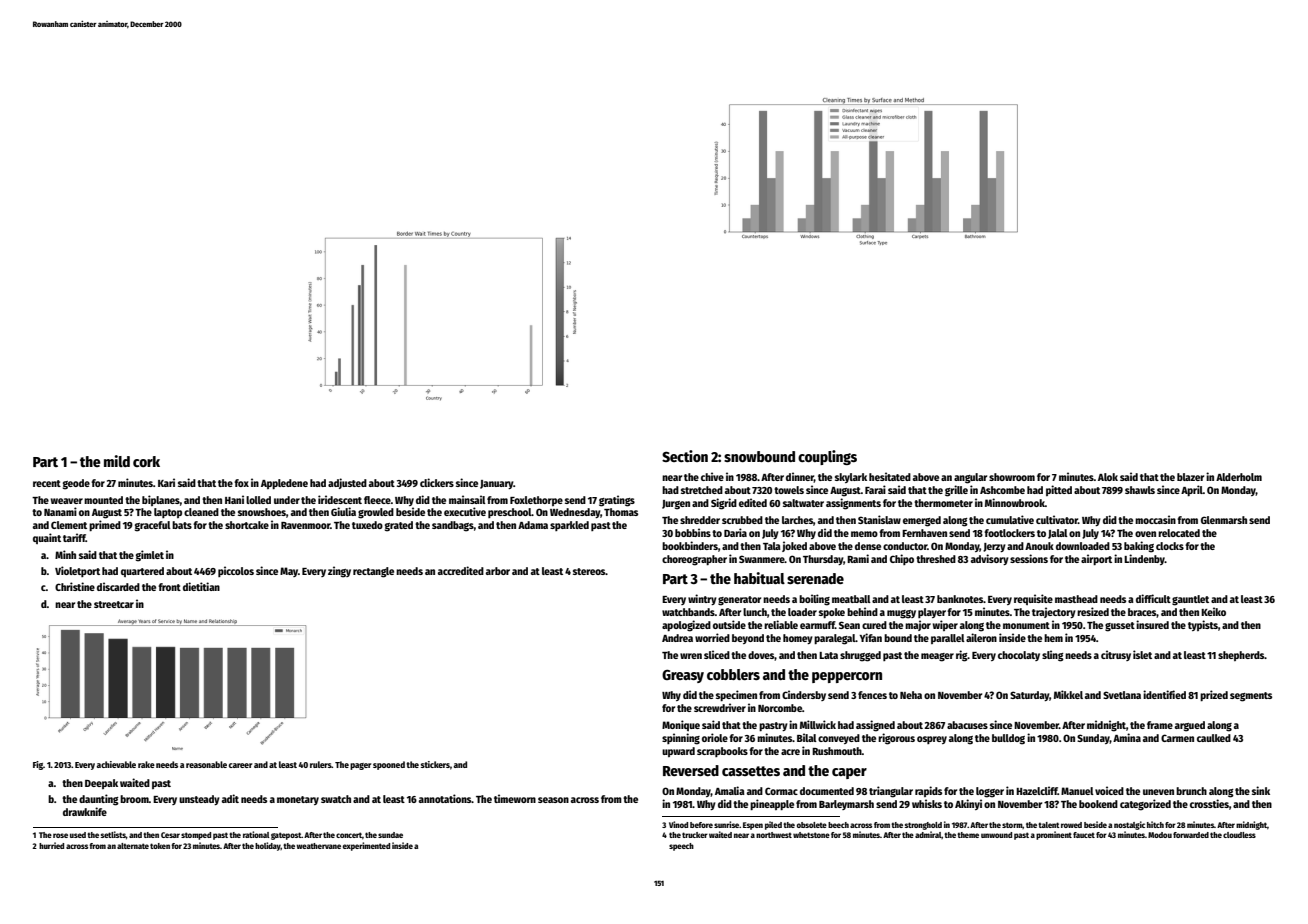 The image size is (1308, 924). Describe the element at coordinates (116, 764) in the image. I see `achievable` at that location.
